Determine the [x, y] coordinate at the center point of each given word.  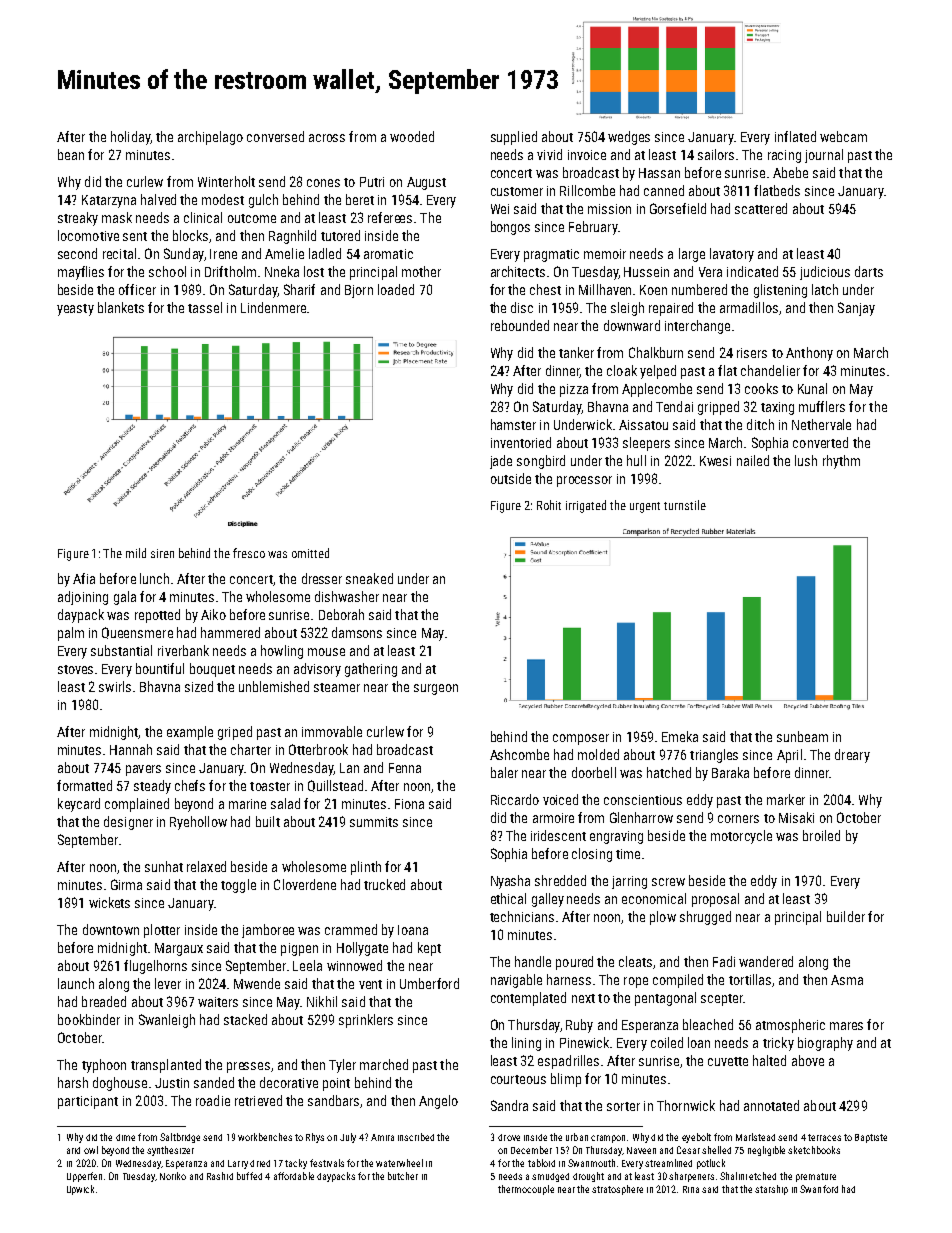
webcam [843, 136]
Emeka [680, 736]
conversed [275, 136]
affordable [294, 1176]
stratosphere [617, 1190]
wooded [412, 136]
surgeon [436, 689]
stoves [75, 669]
